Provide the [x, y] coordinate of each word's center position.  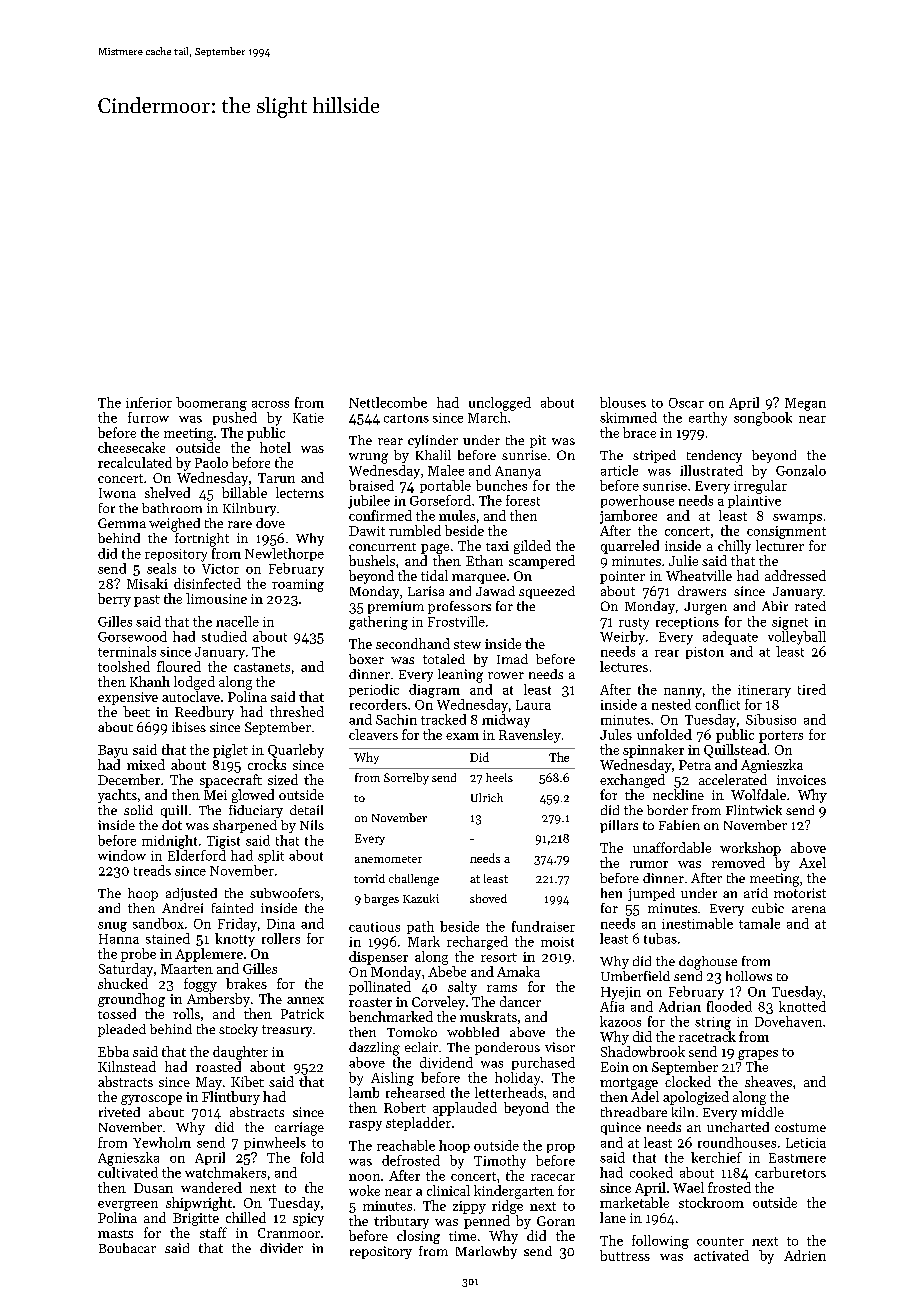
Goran [556, 1221]
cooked [651, 1172]
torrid [369, 878]
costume [800, 1127]
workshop [750, 849]
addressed [795, 575]
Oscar [686, 403]
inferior [149, 402]
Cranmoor [289, 1233]
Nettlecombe [388, 402]
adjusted [191, 894]
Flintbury [231, 1098]
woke [364, 1190]
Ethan [484, 560]
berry [114, 600]
